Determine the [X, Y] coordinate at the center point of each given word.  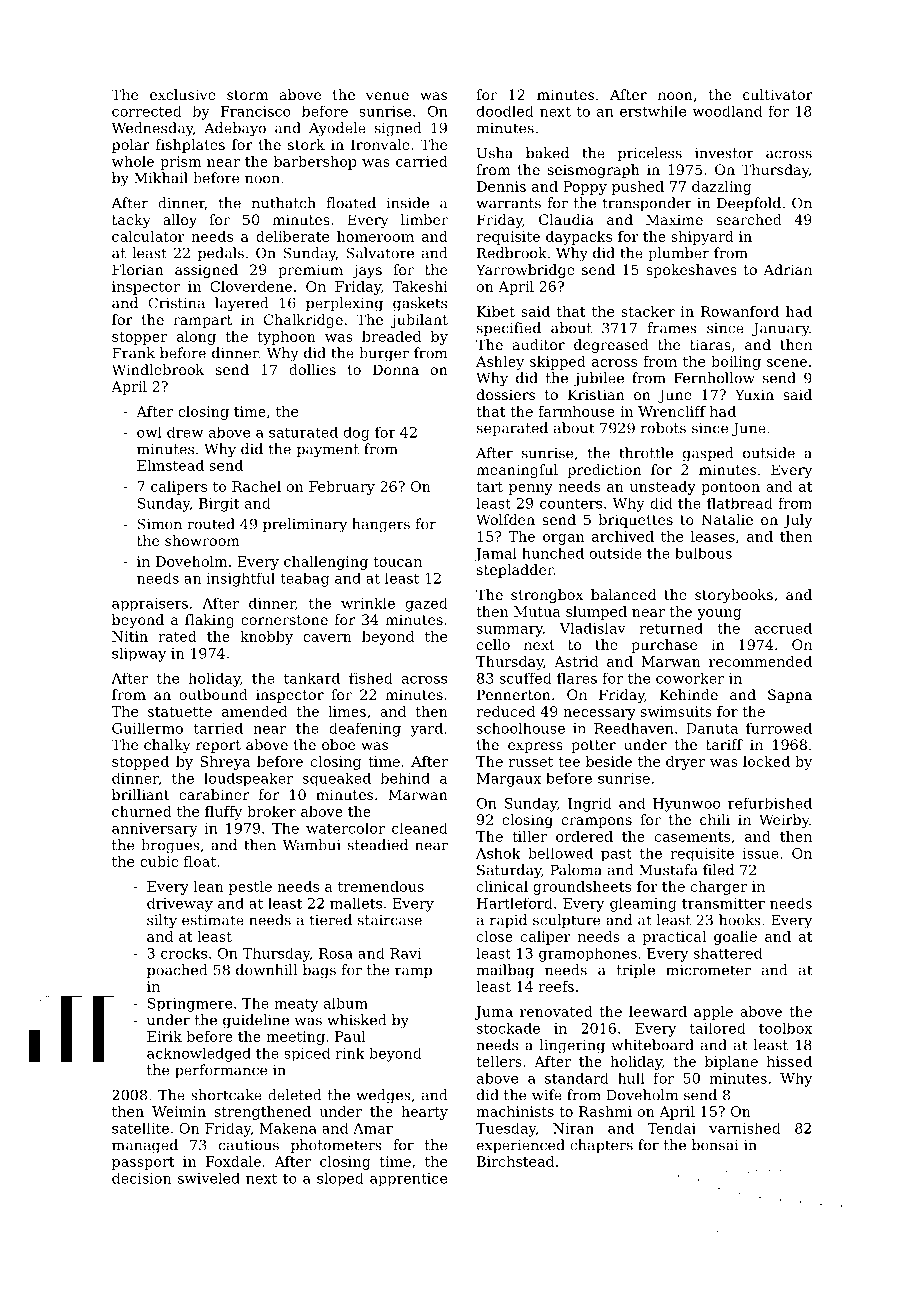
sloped [340, 1179]
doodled [505, 111]
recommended [760, 661]
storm [247, 95]
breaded [391, 336]
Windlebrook [158, 369]
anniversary [155, 830]
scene [787, 363]
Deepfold [749, 204]
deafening [365, 729]
